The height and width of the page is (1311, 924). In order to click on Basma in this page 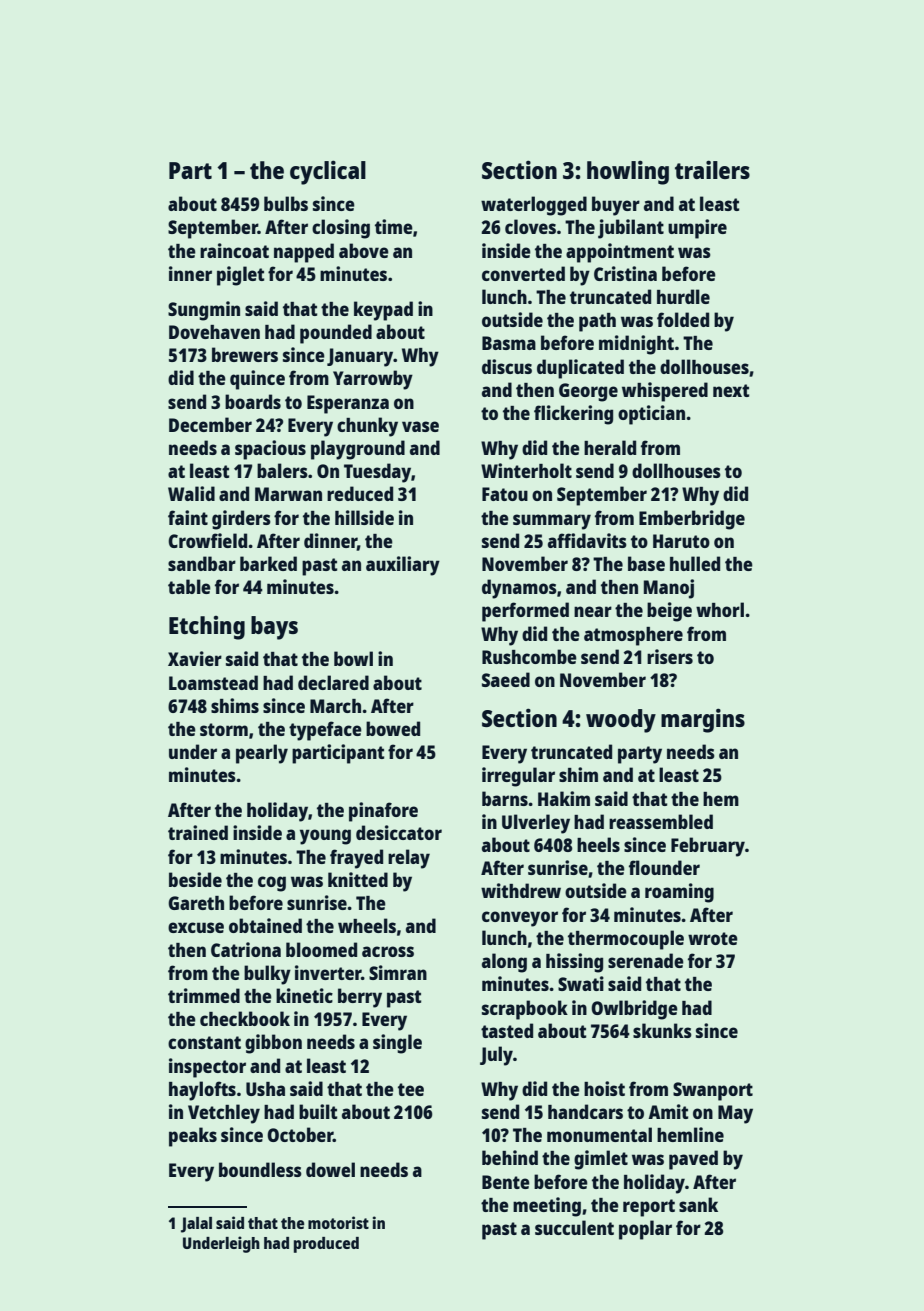, I will do `click(509, 343)`.
